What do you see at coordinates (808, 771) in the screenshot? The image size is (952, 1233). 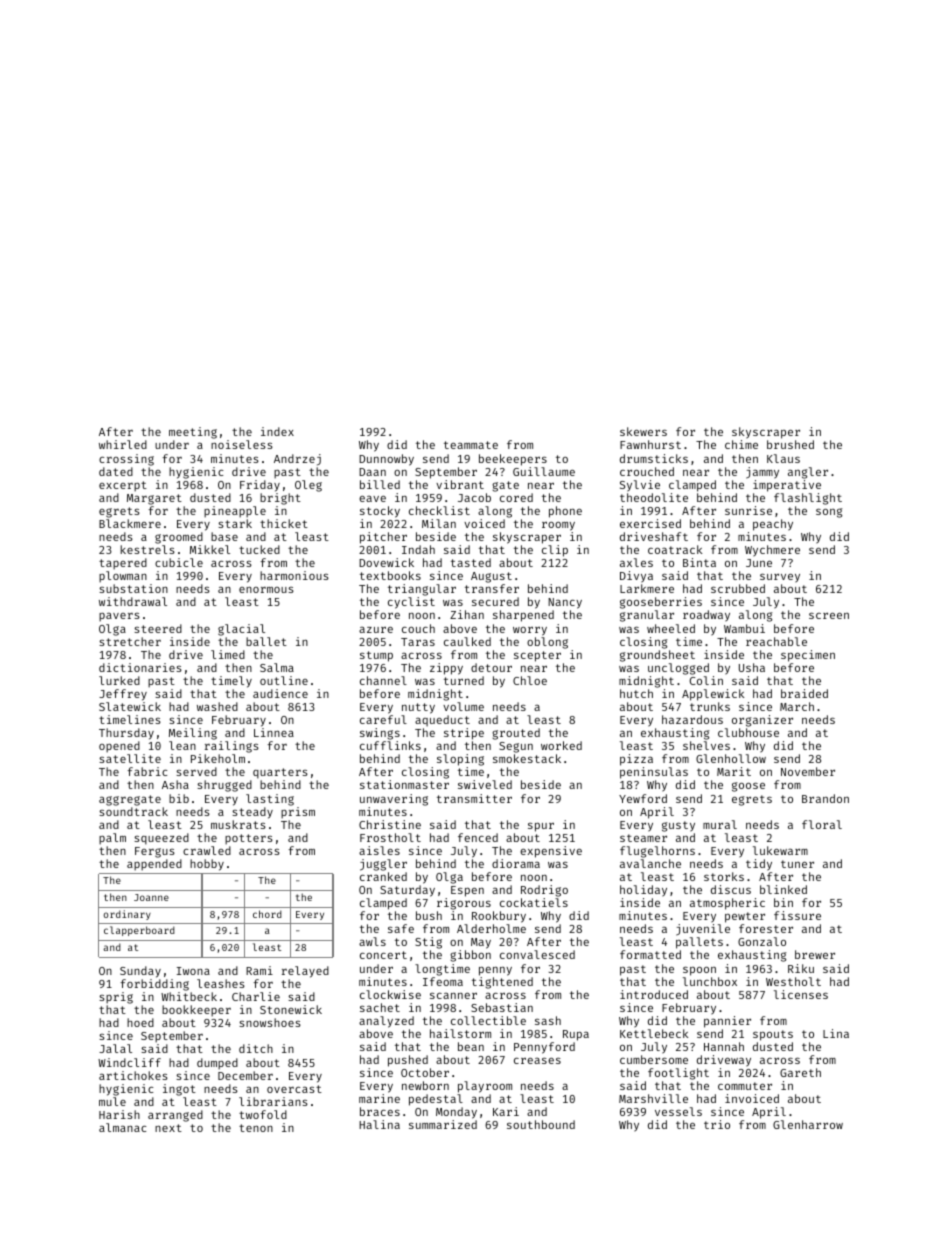 I see `November` at bounding box center [808, 771].
